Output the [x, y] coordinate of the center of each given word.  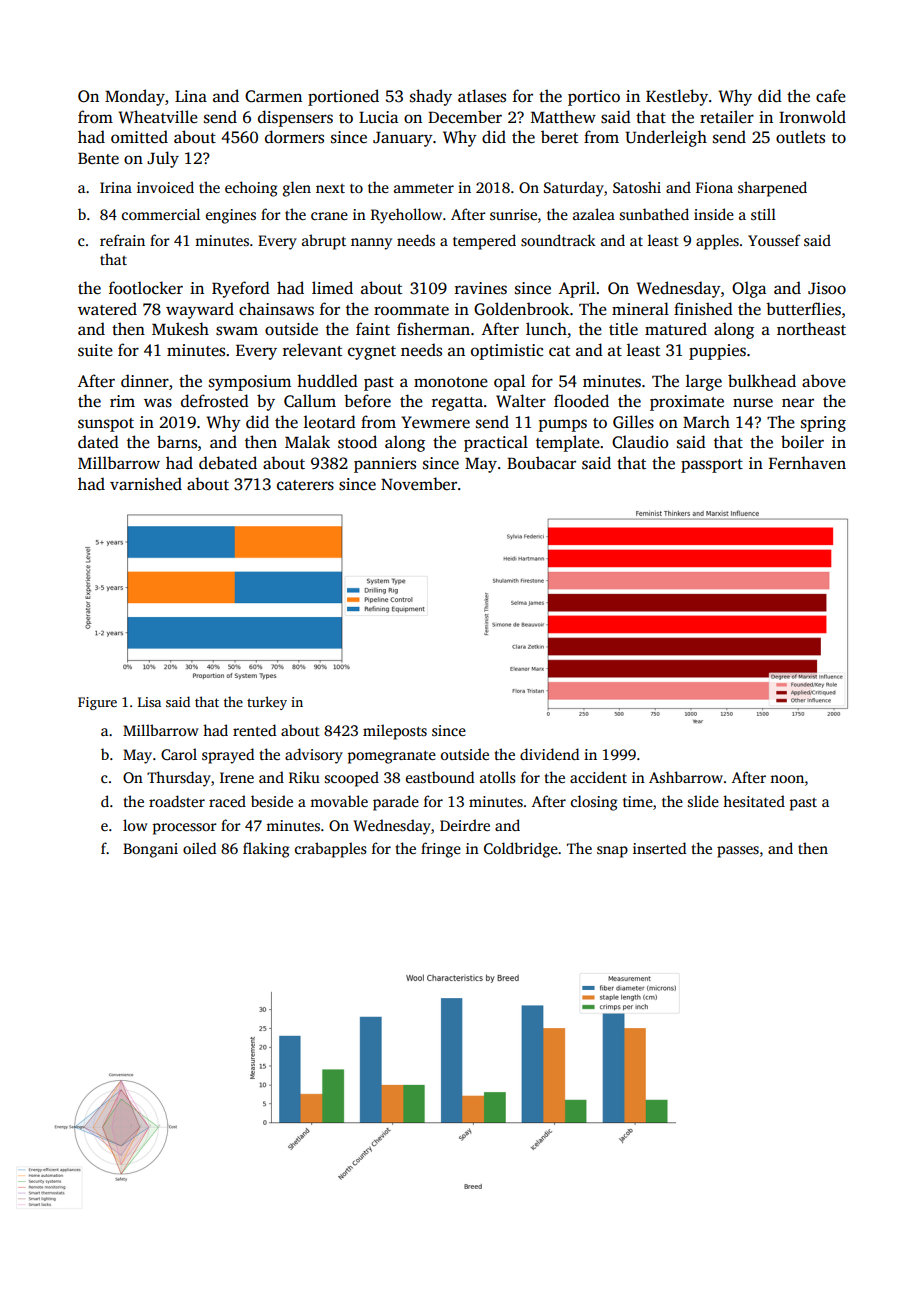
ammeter [424, 188]
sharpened [772, 189]
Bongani [150, 850]
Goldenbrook [521, 309]
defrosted [215, 401]
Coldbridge [521, 850]
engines [231, 216]
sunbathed [654, 214]
